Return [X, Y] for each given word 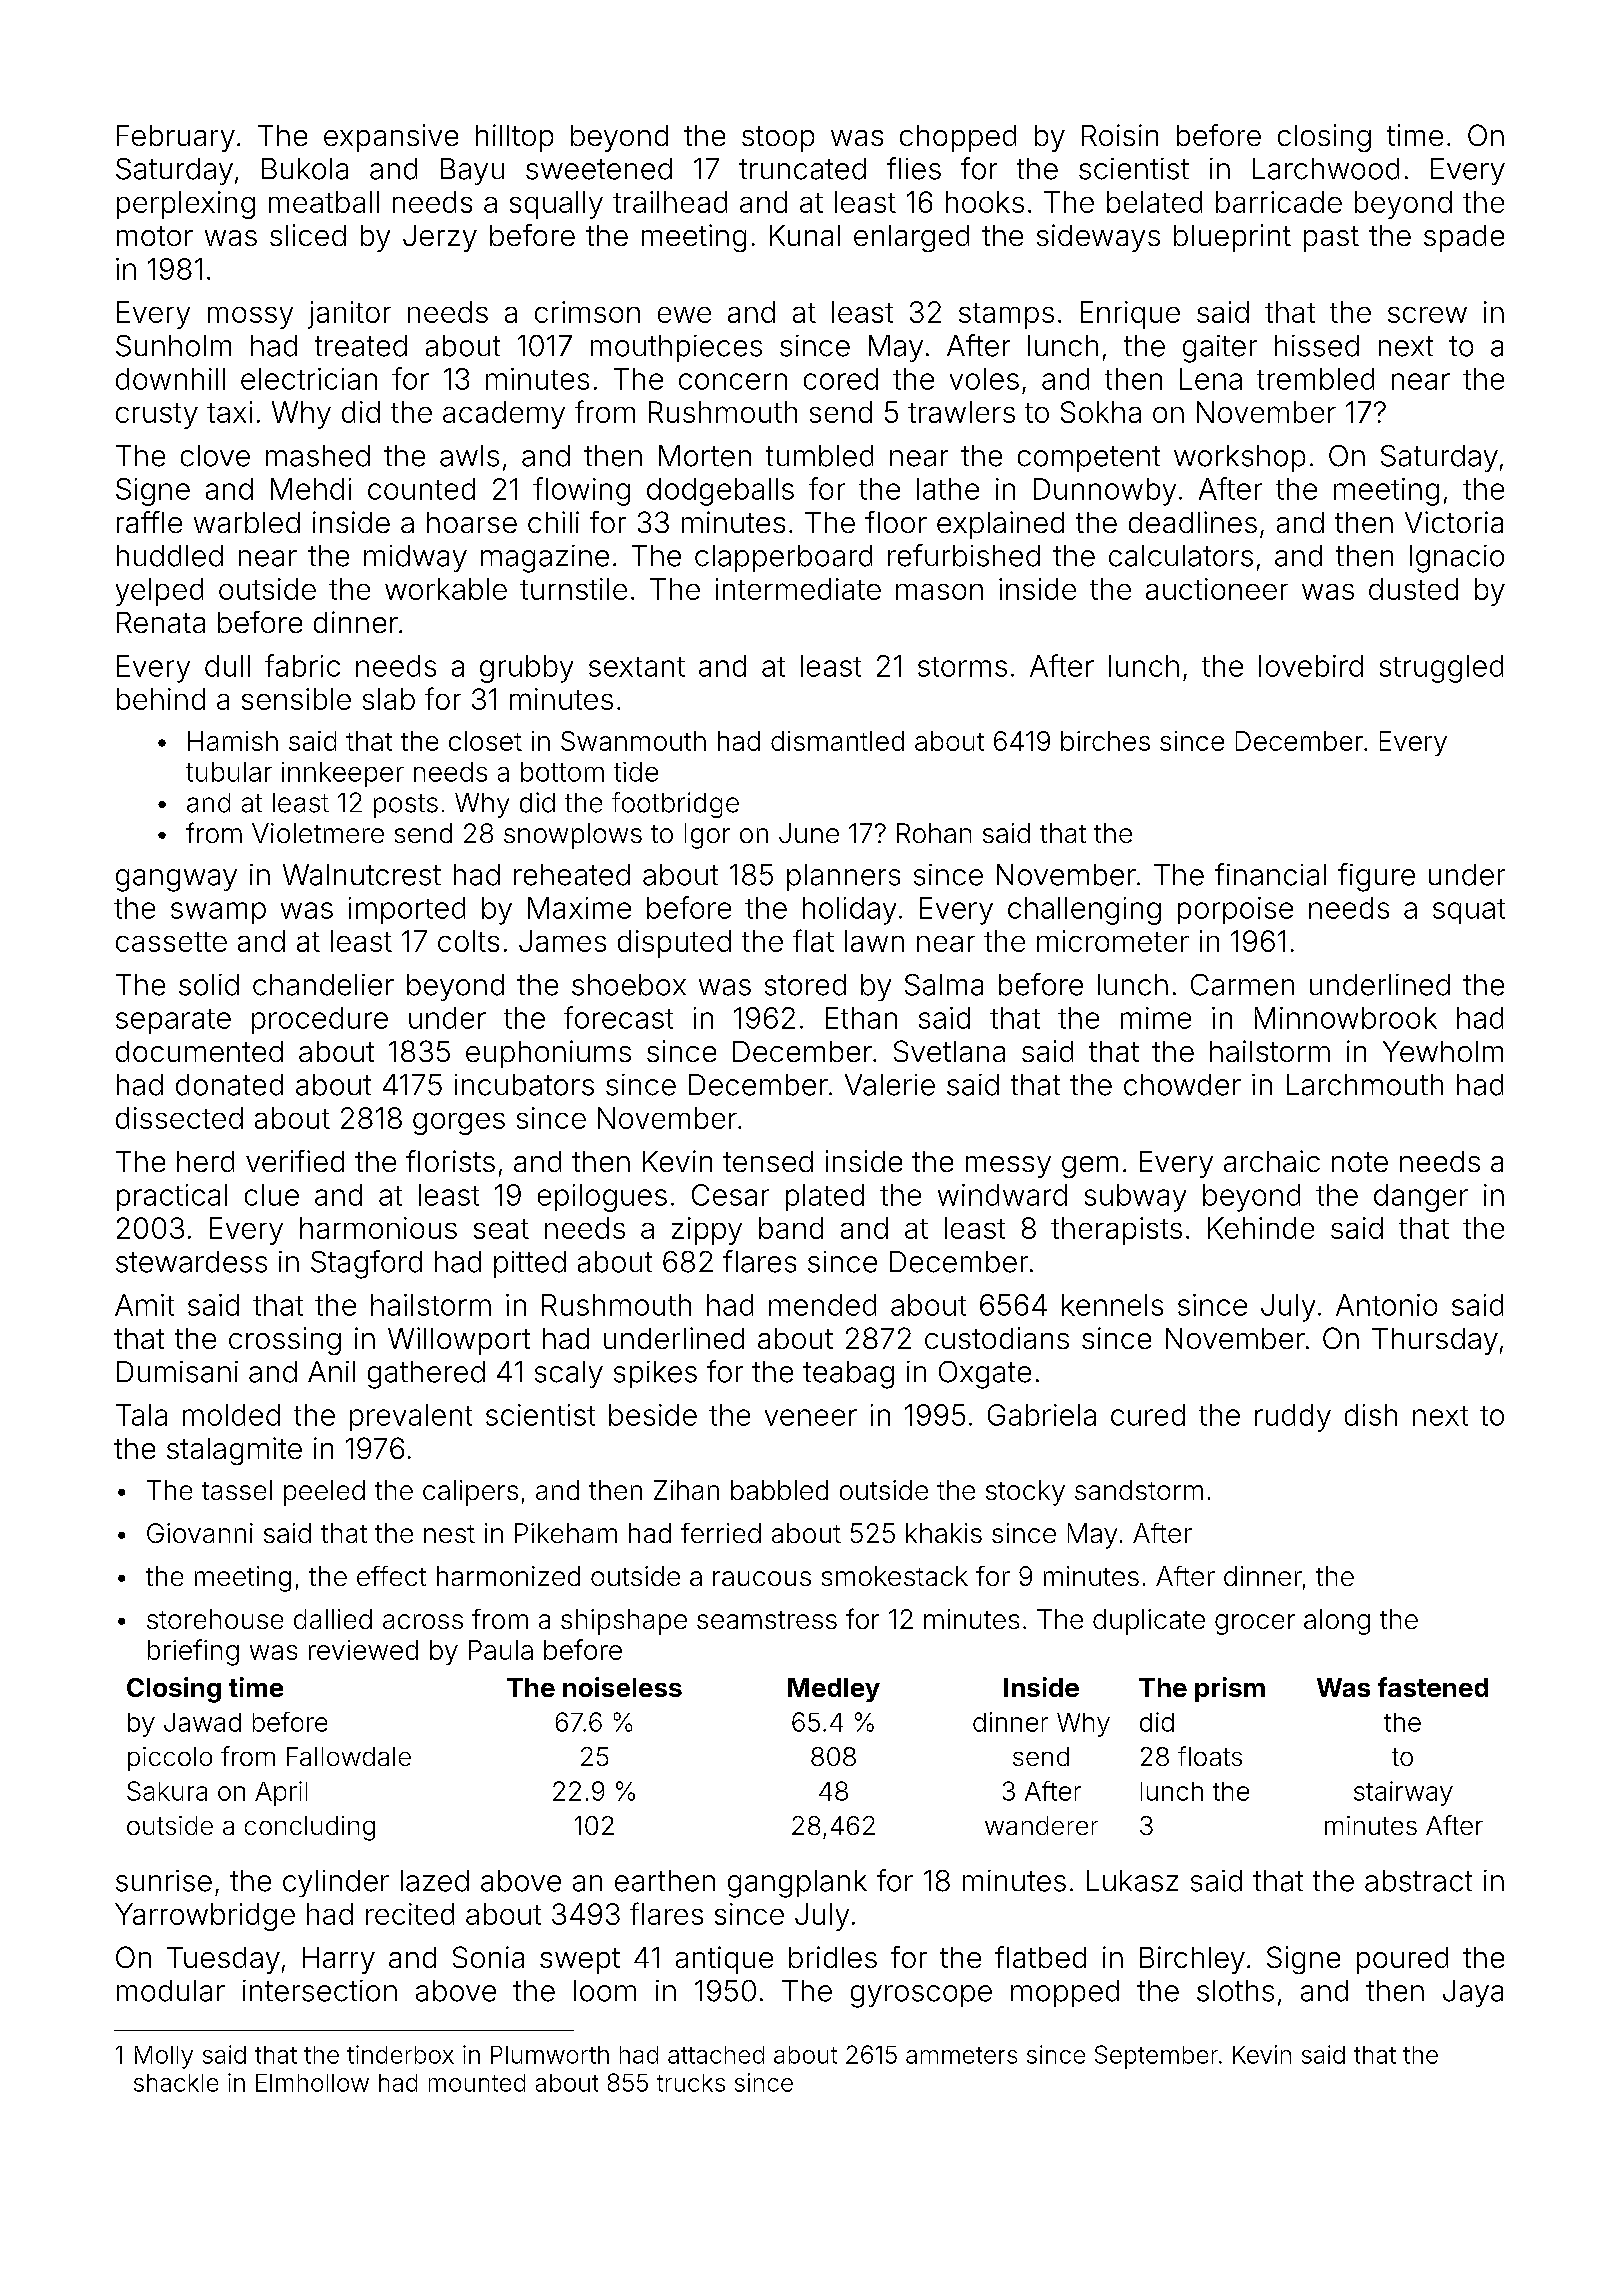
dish [1371, 1415]
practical [172, 1197]
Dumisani [177, 1372]
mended [822, 1305]
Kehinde [1261, 1228]
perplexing [186, 205]
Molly [164, 2057]
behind [161, 699]
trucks [691, 2083]
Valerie [890, 1085]
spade [1464, 238]
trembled [1315, 379]
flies [914, 168]
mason [939, 592]
